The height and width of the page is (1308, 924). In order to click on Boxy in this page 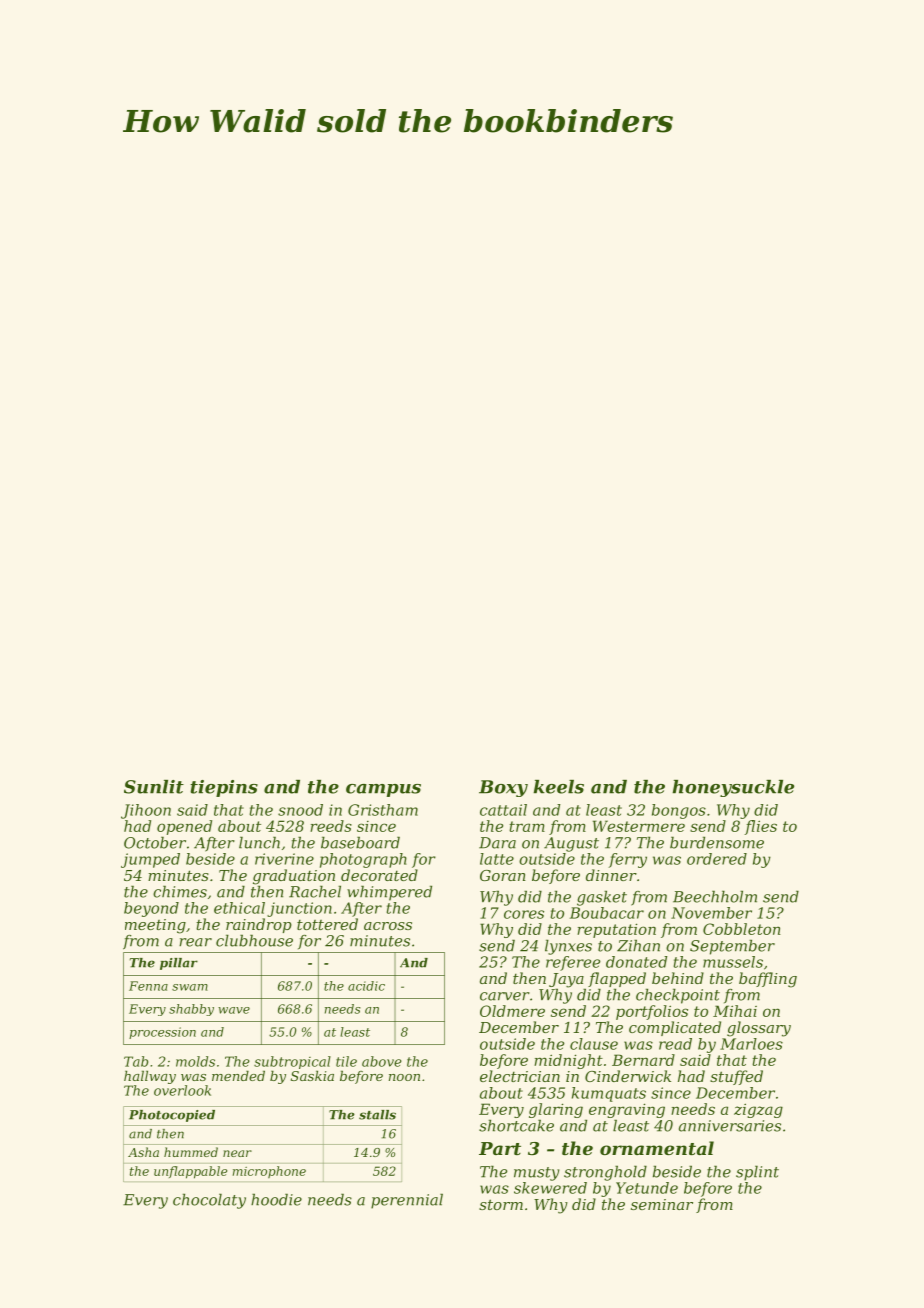, I will do `click(503, 788)`.
